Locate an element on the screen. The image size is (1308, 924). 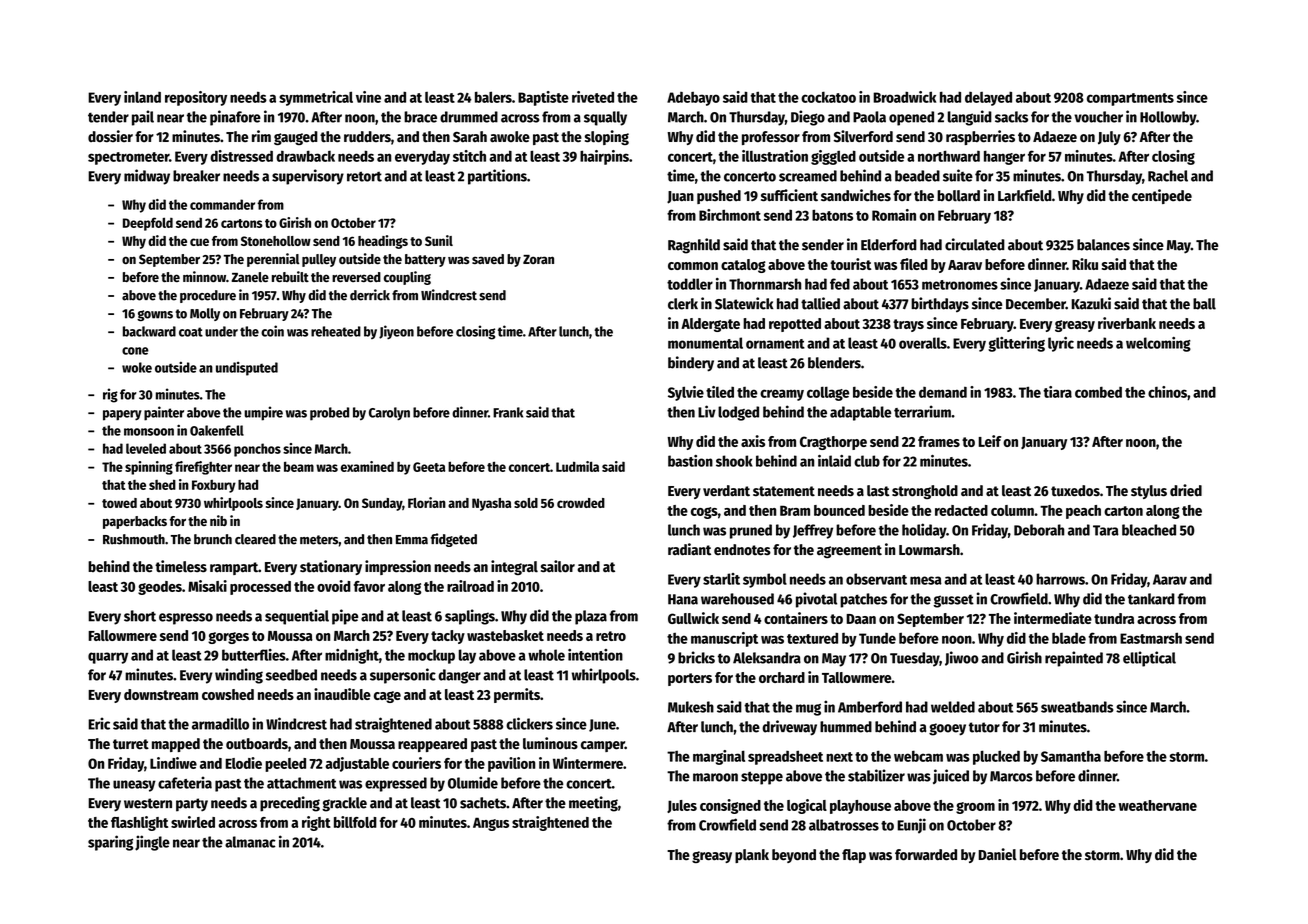
inlaid is located at coordinates (834, 461).
